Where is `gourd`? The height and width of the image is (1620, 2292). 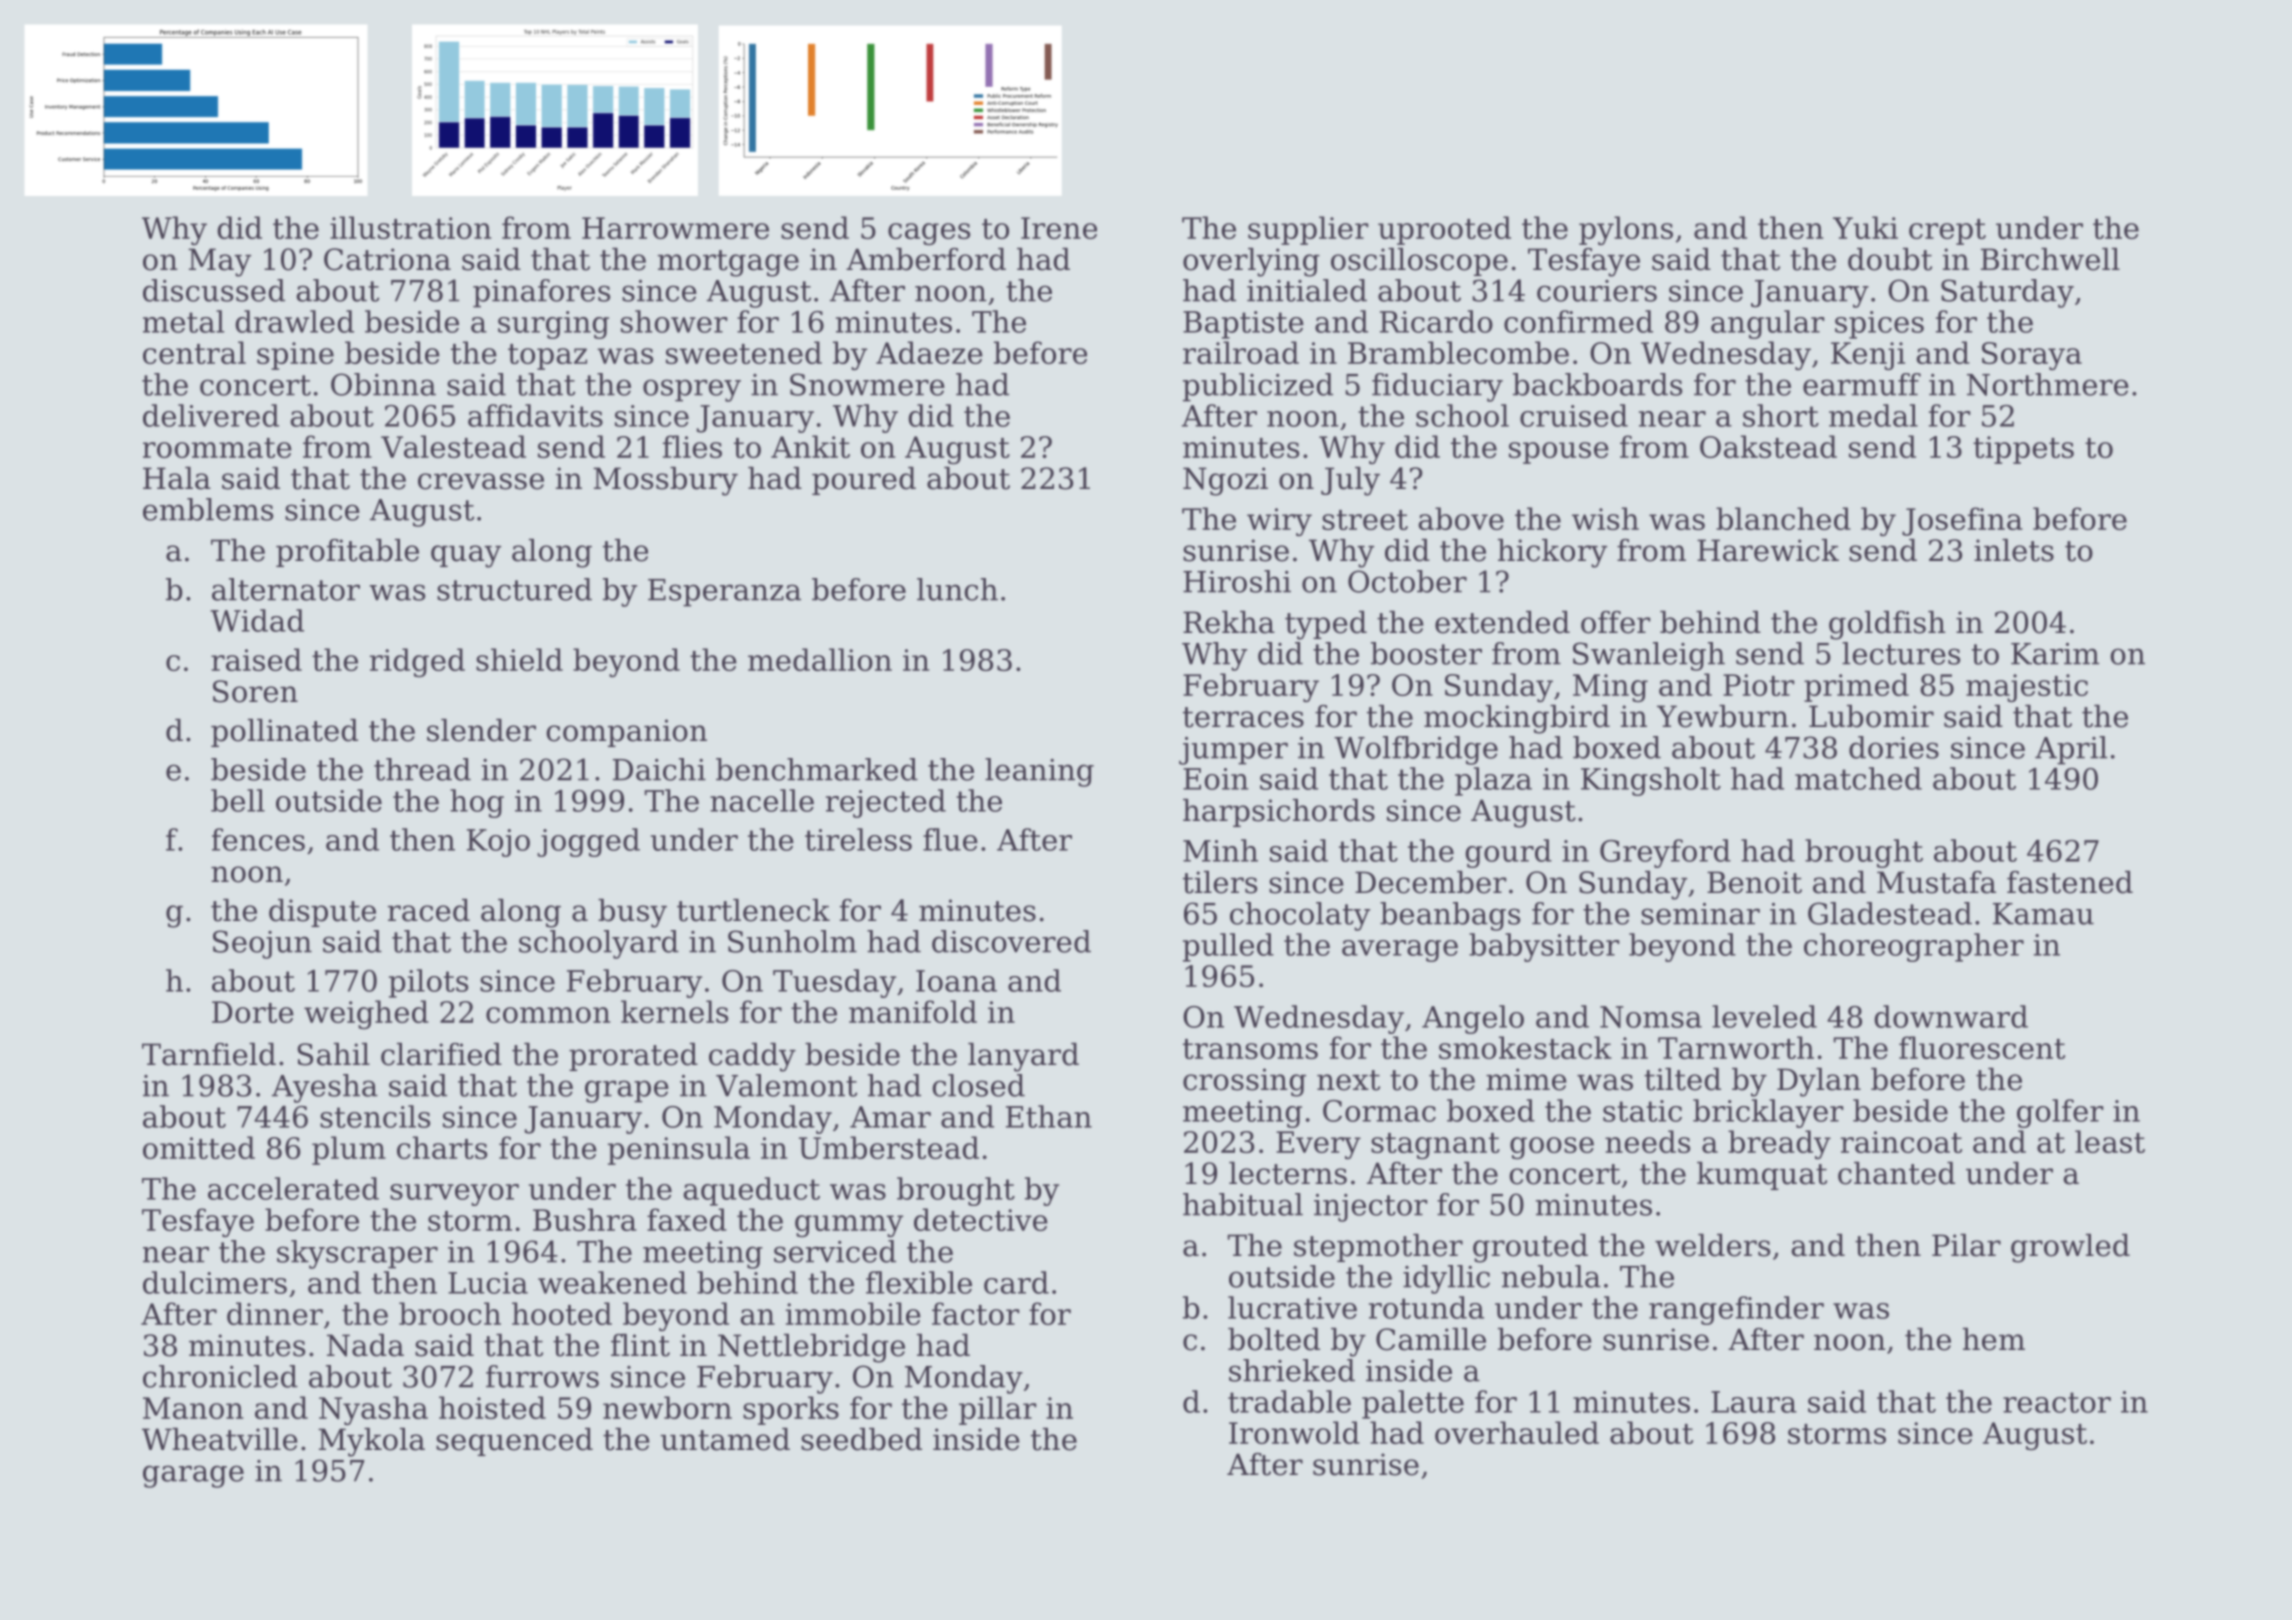 gourd is located at coordinates (1508, 853).
